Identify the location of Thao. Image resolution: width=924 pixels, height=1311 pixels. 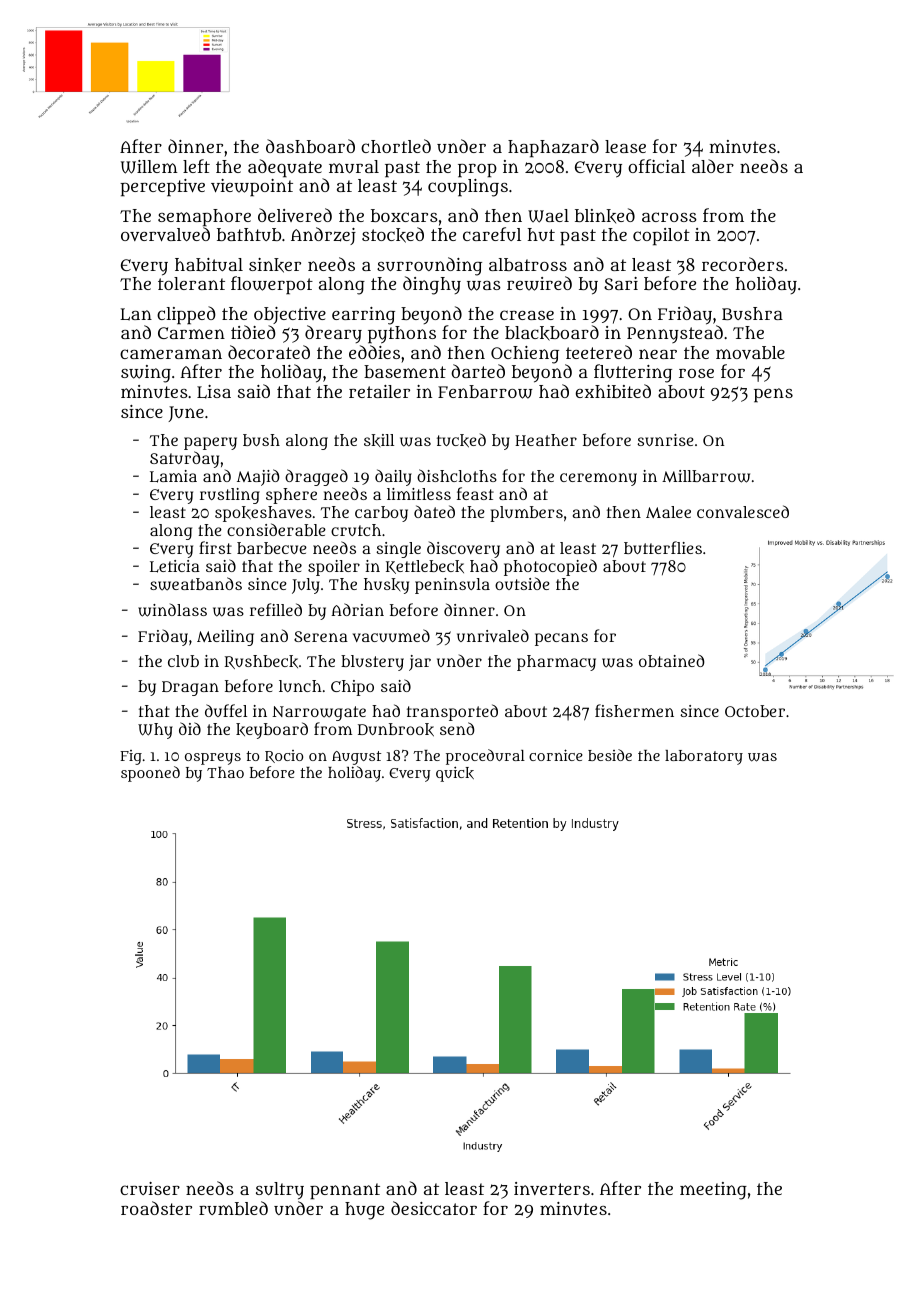
(225, 772).
